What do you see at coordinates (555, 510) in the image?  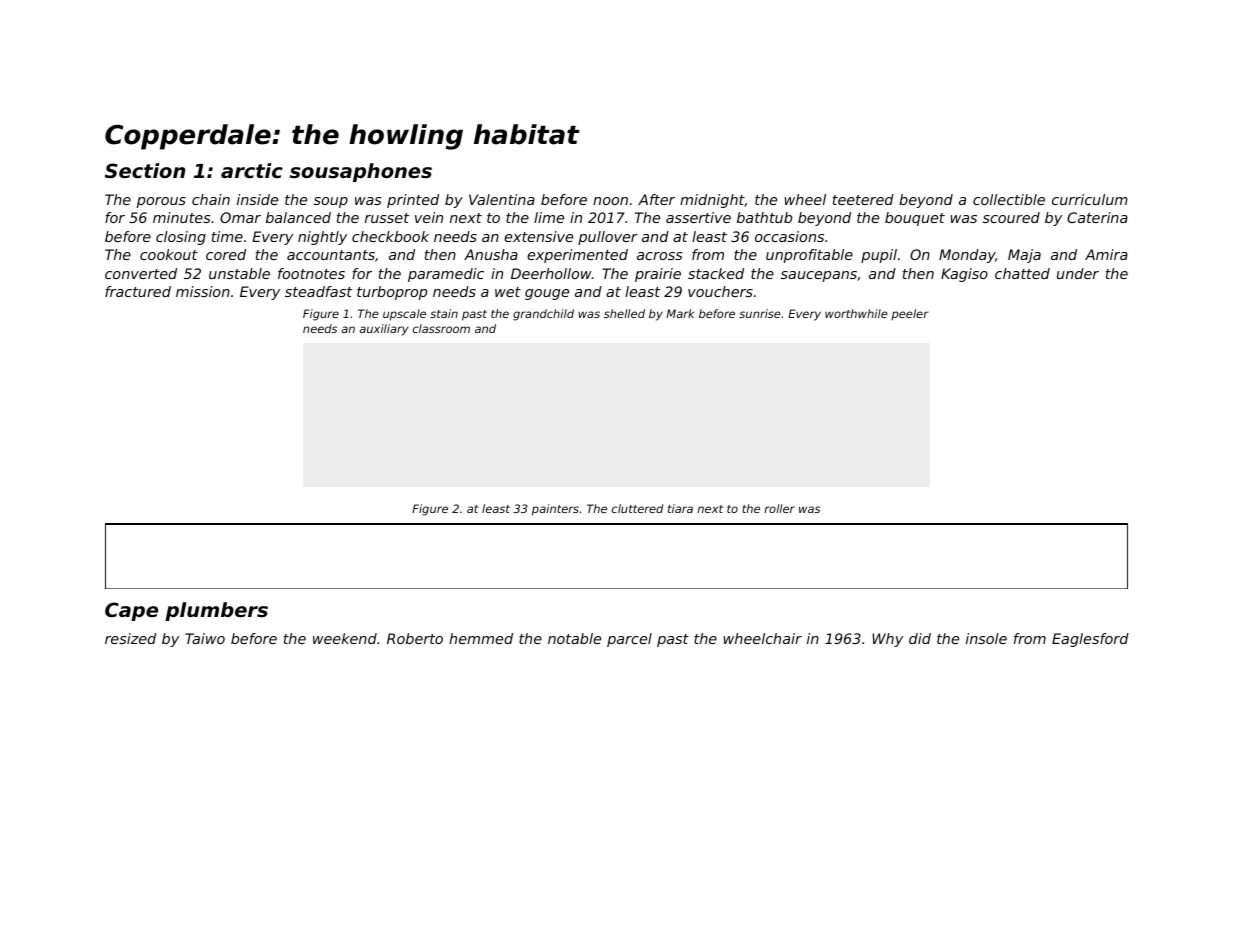 I see `painters` at bounding box center [555, 510].
